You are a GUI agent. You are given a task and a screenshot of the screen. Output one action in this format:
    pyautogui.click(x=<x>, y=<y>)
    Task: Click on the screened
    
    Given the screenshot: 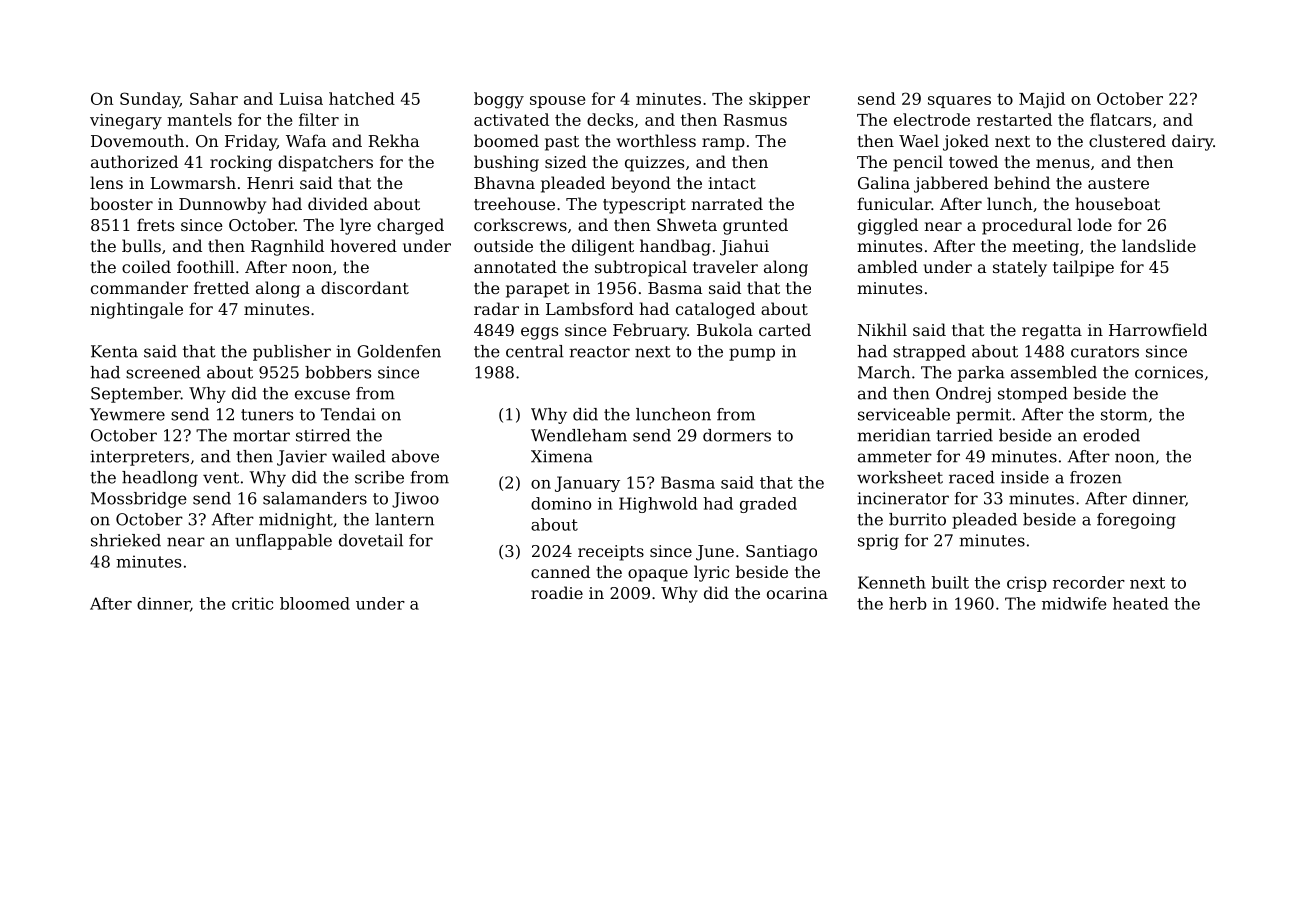 What is the action you would take?
    pyautogui.click(x=163, y=372)
